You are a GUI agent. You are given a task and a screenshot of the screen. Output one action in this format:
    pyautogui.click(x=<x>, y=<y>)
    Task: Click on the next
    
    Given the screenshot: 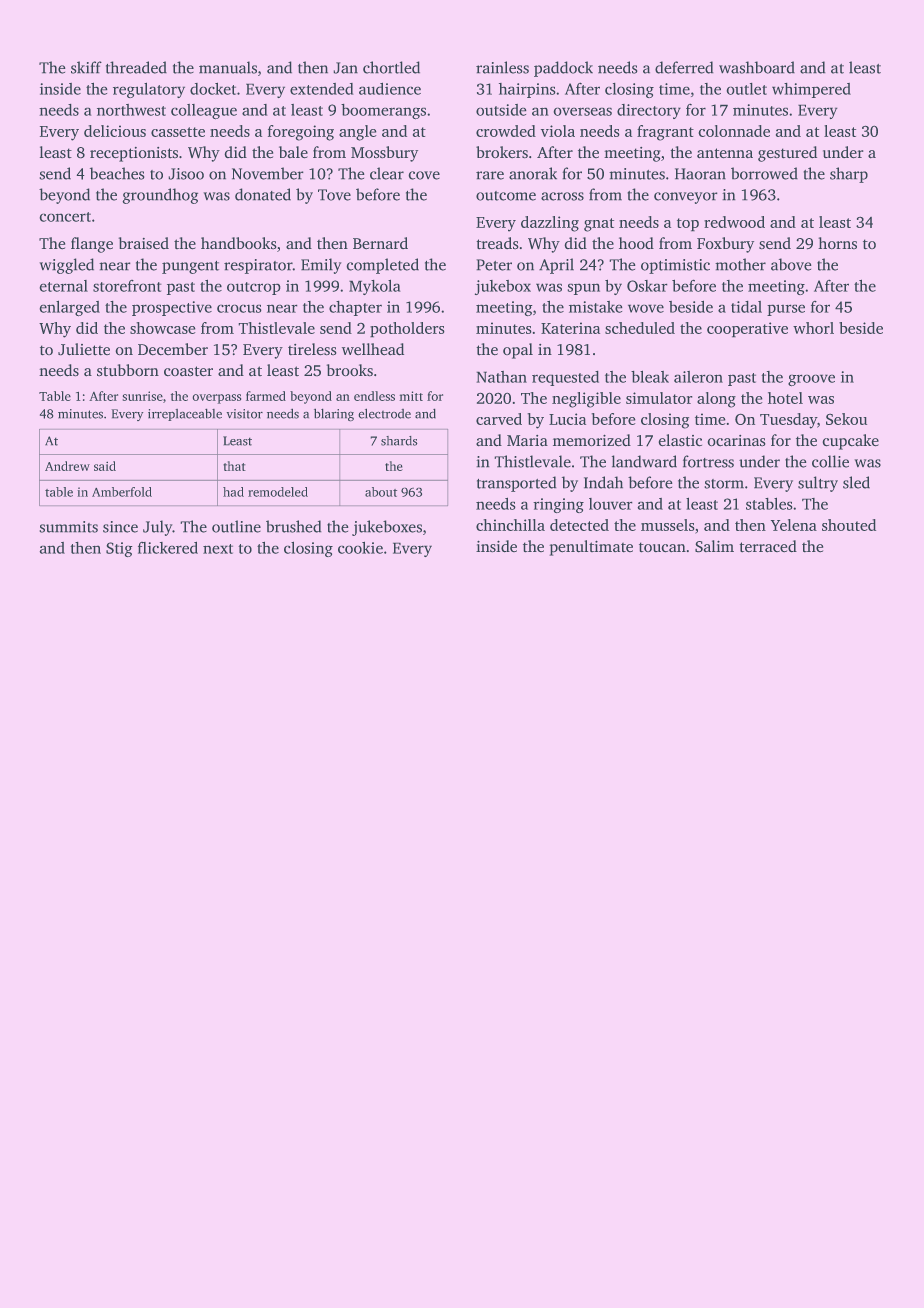 What is the action you would take?
    pyautogui.click(x=218, y=549)
